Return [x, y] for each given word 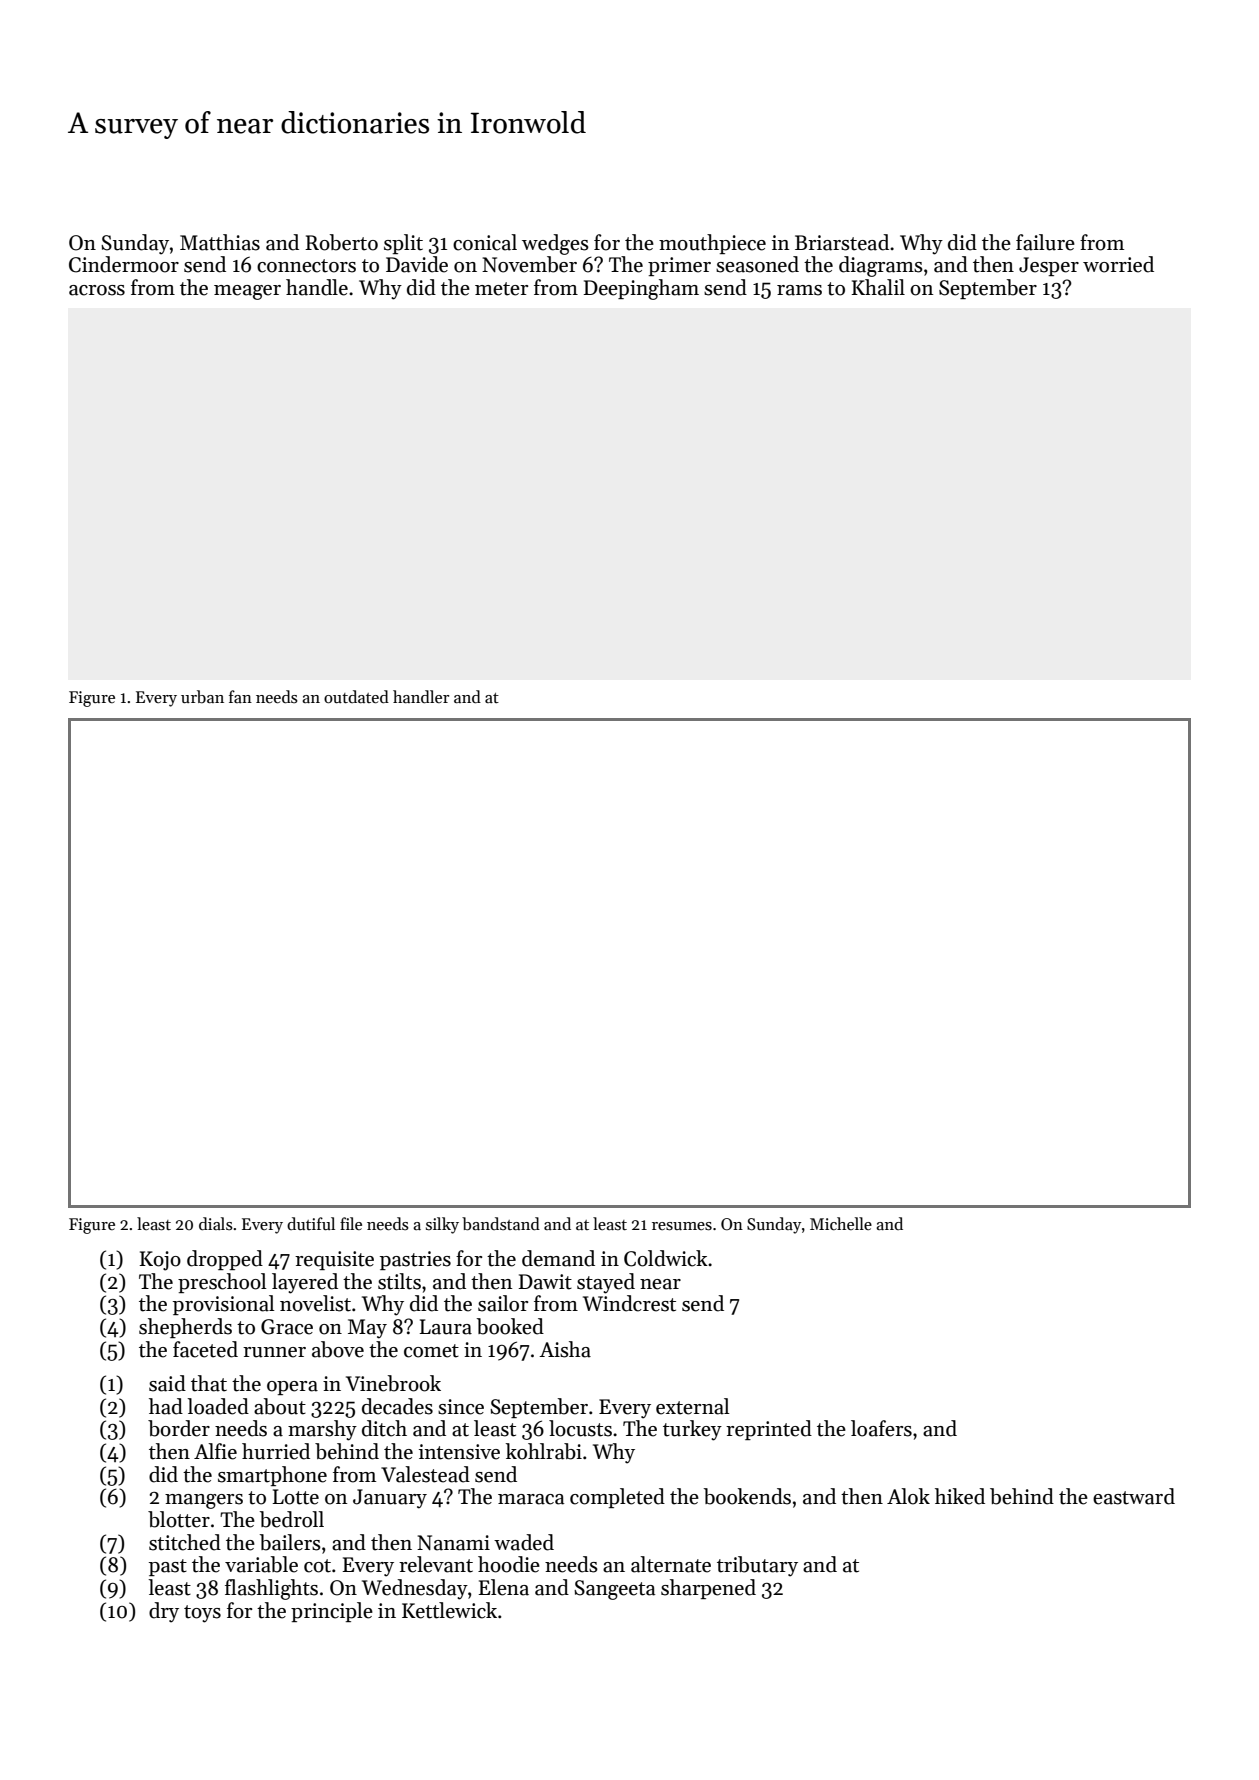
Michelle [841, 1223]
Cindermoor [124, 264]
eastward [1134, 1496]
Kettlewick [449, 1610]
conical [485, 242]
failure [1045, 242]
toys [202, 1614]
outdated [356, 696]
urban [202, 696]
